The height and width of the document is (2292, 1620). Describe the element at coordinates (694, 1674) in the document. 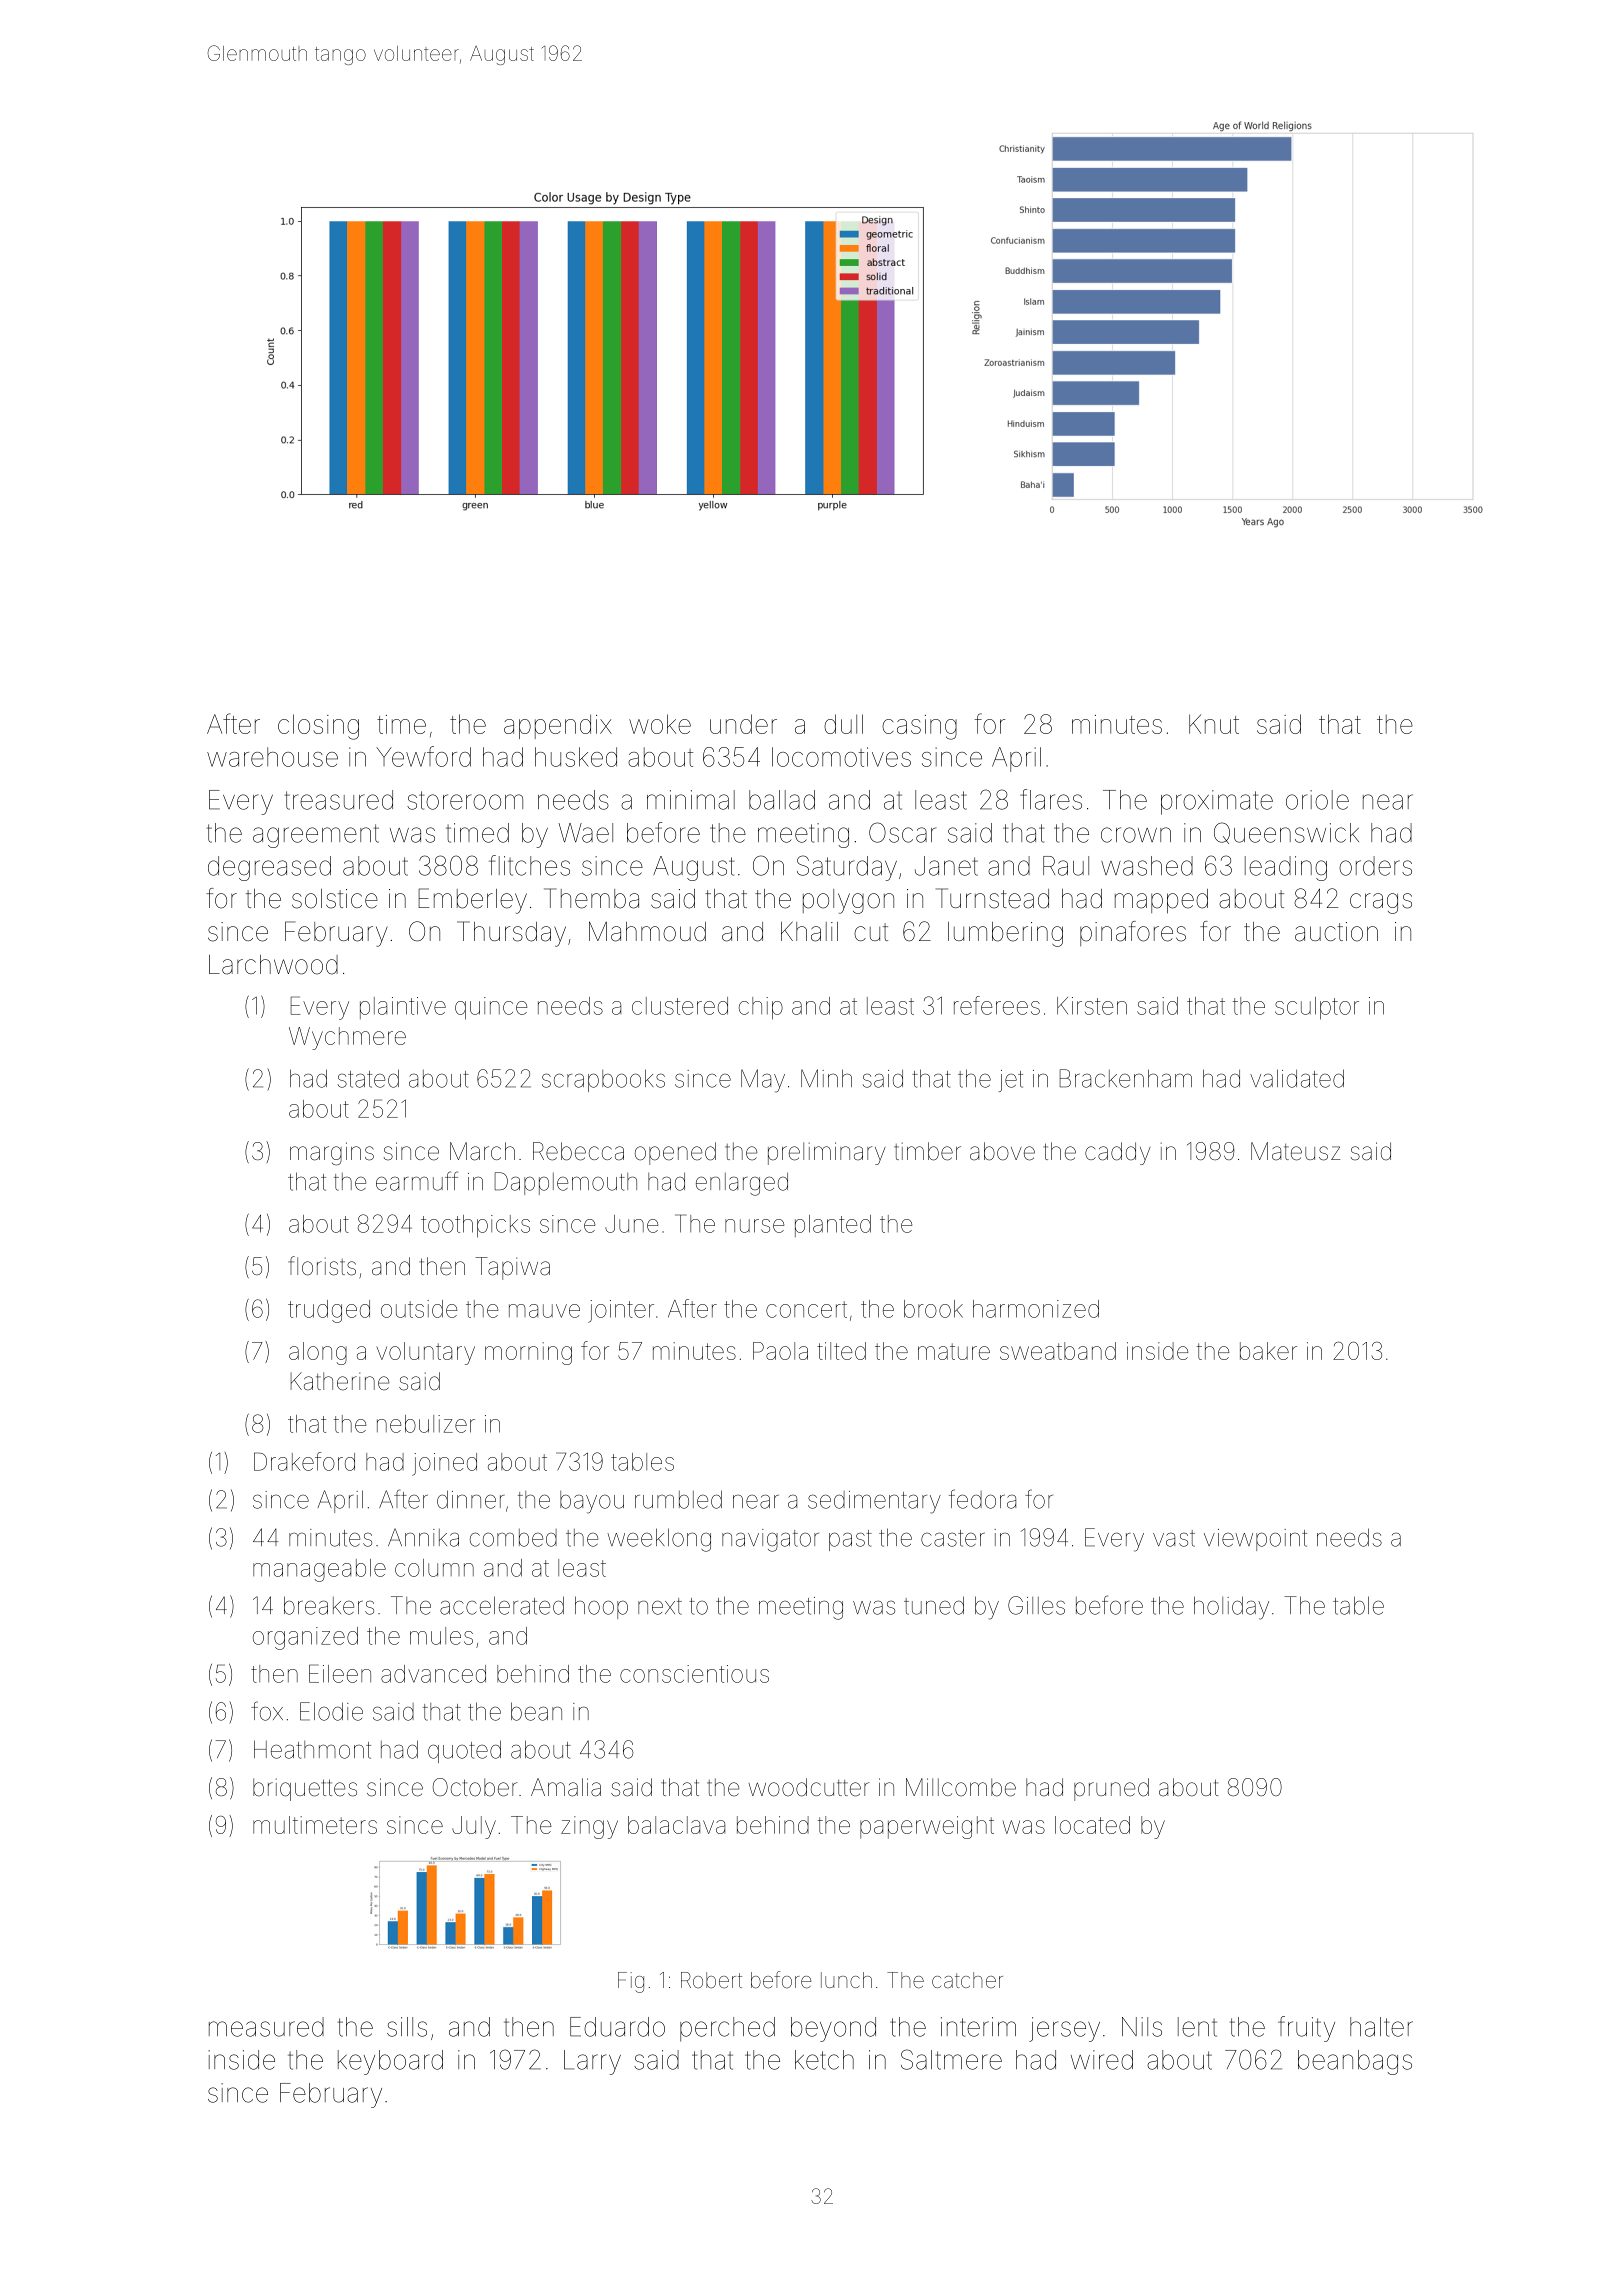

I see `conscientious` at that location.
